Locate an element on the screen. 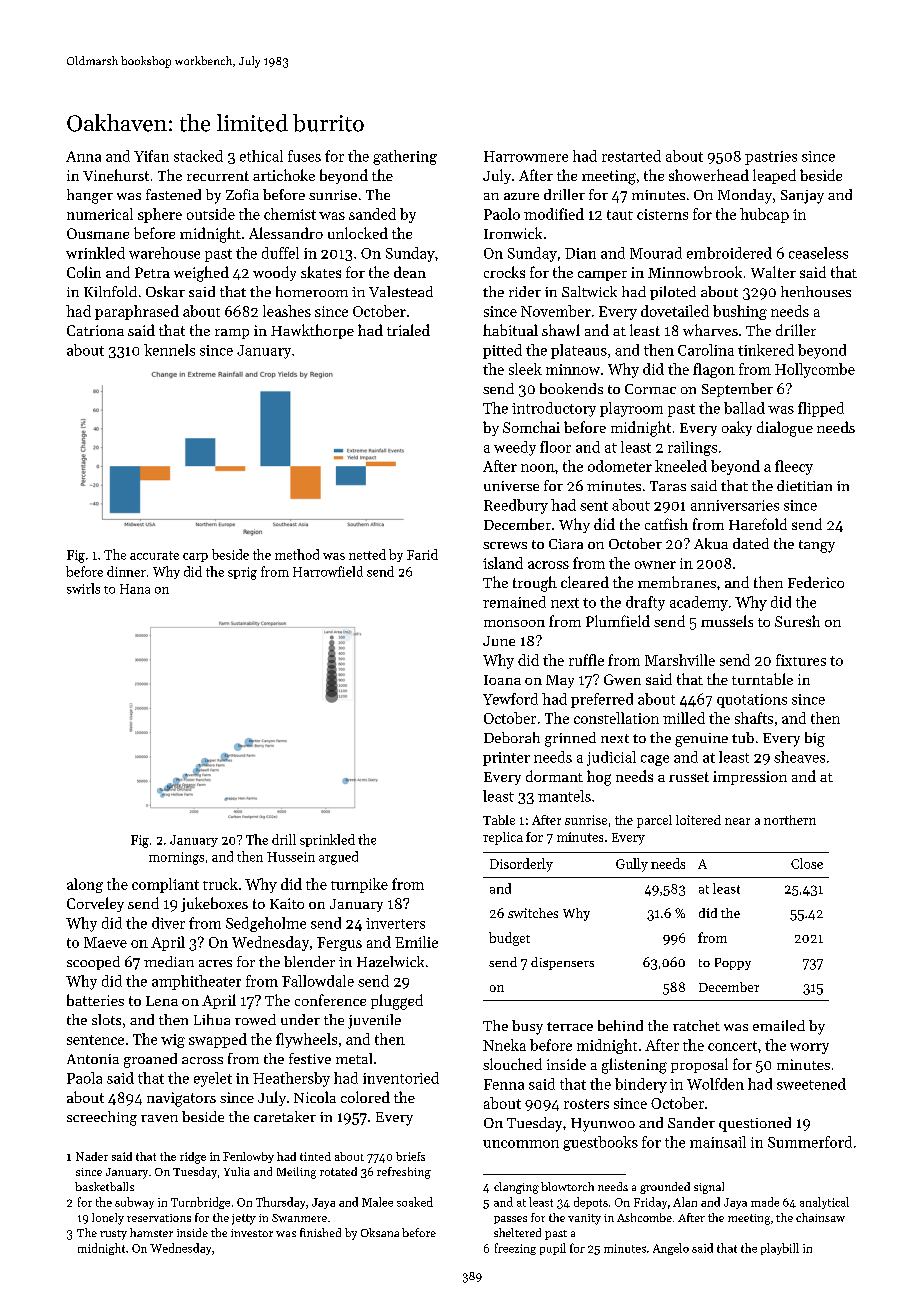 This screenshot has height=1308, width=924. wrinkled is located at coordinates (95, 253).
